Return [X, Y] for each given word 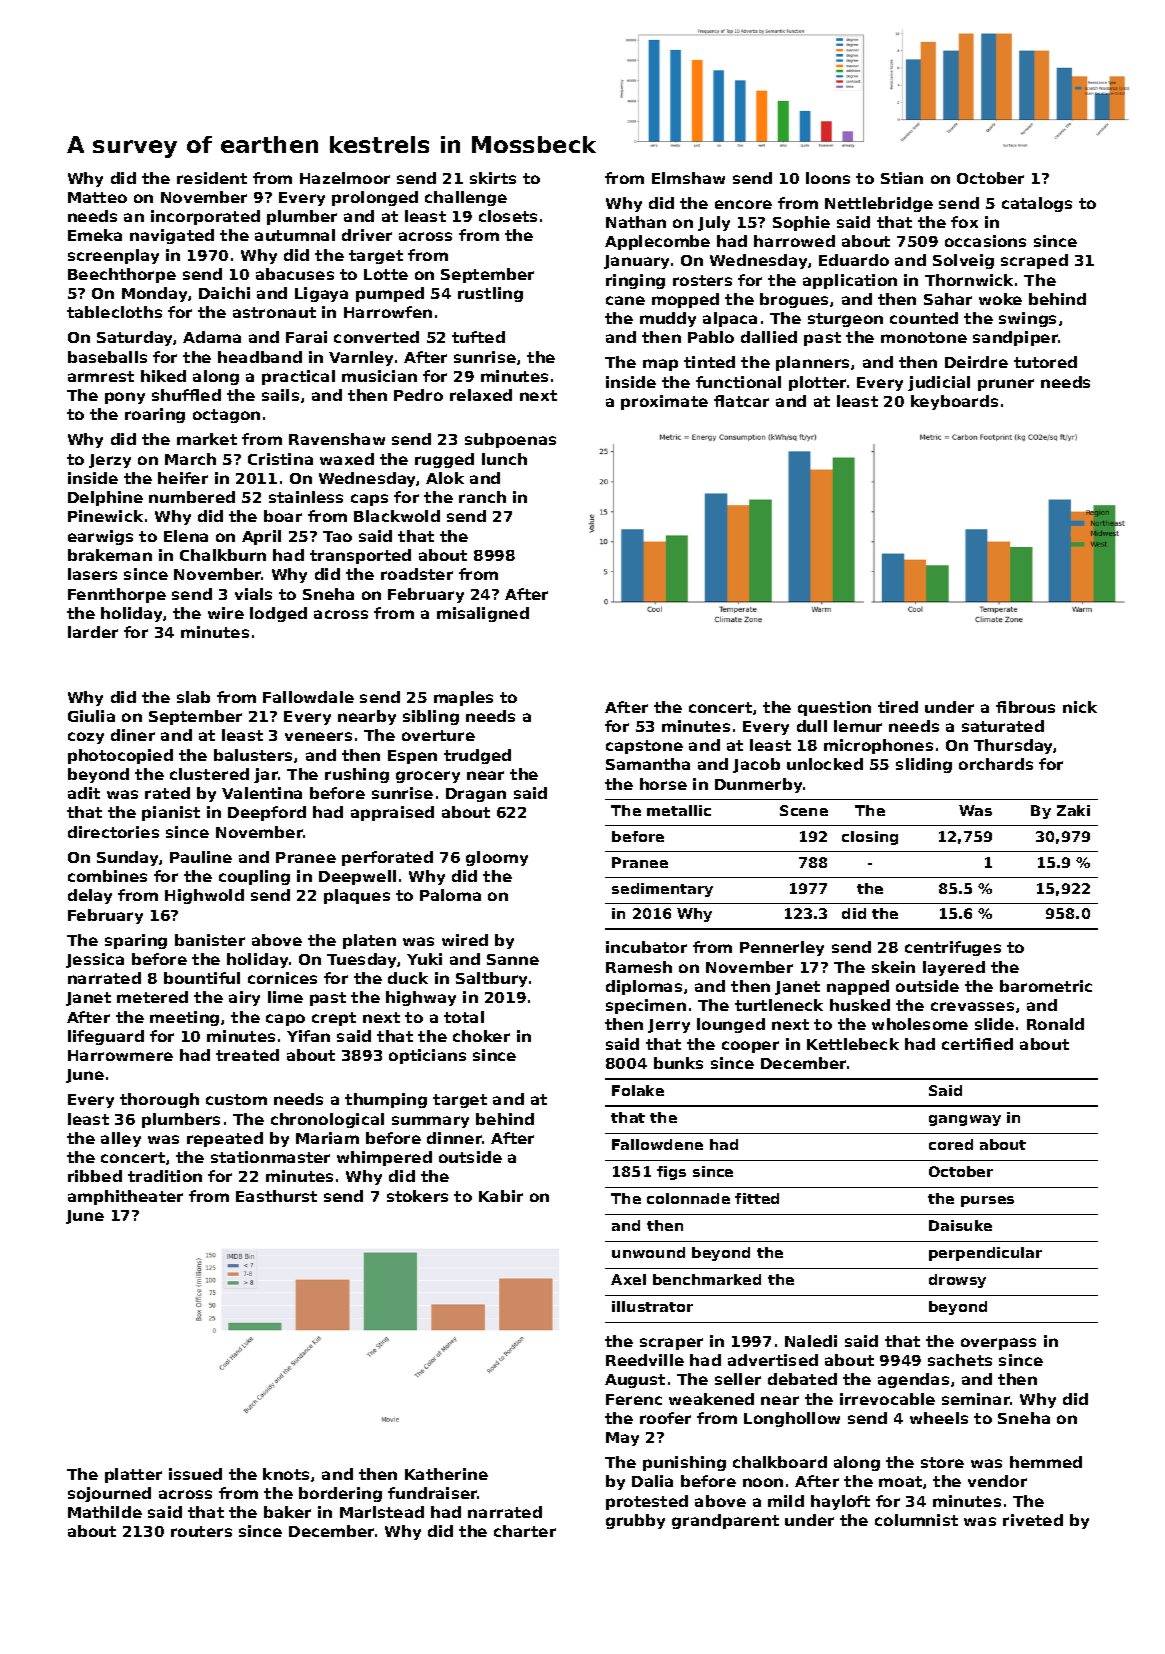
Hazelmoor [345, 178]
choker [481, 1036]
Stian [902, 178]
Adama [212, 337]
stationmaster [270, 1157]
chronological [327, 1120]
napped [858, 987]
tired [898, 707]
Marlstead [382, 1512]
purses [987, 1201]
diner [133, 735]
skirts [493, 178]
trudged [477, 756]
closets [508, 216]
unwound [648, 1252]
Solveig [963, 261]
